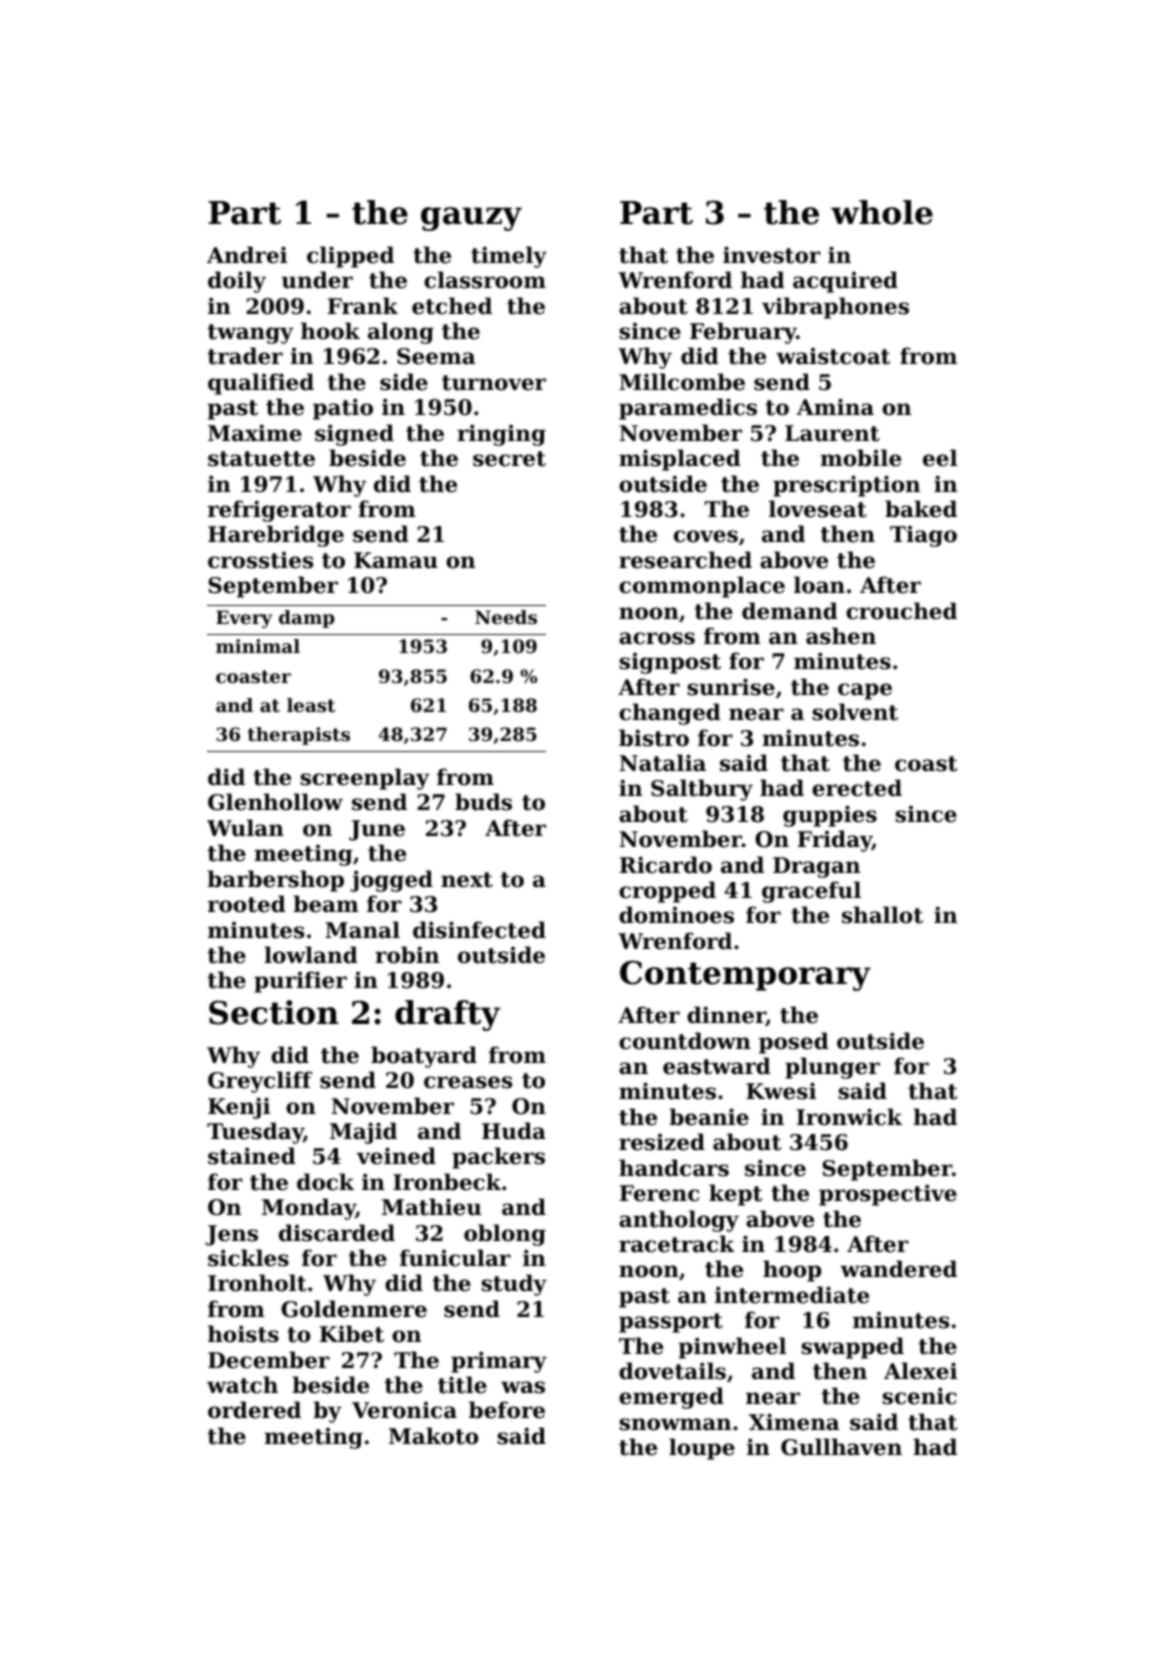 This screenshot has height=1654, width=1165. I want to click on signpost, so click(670, 663).
